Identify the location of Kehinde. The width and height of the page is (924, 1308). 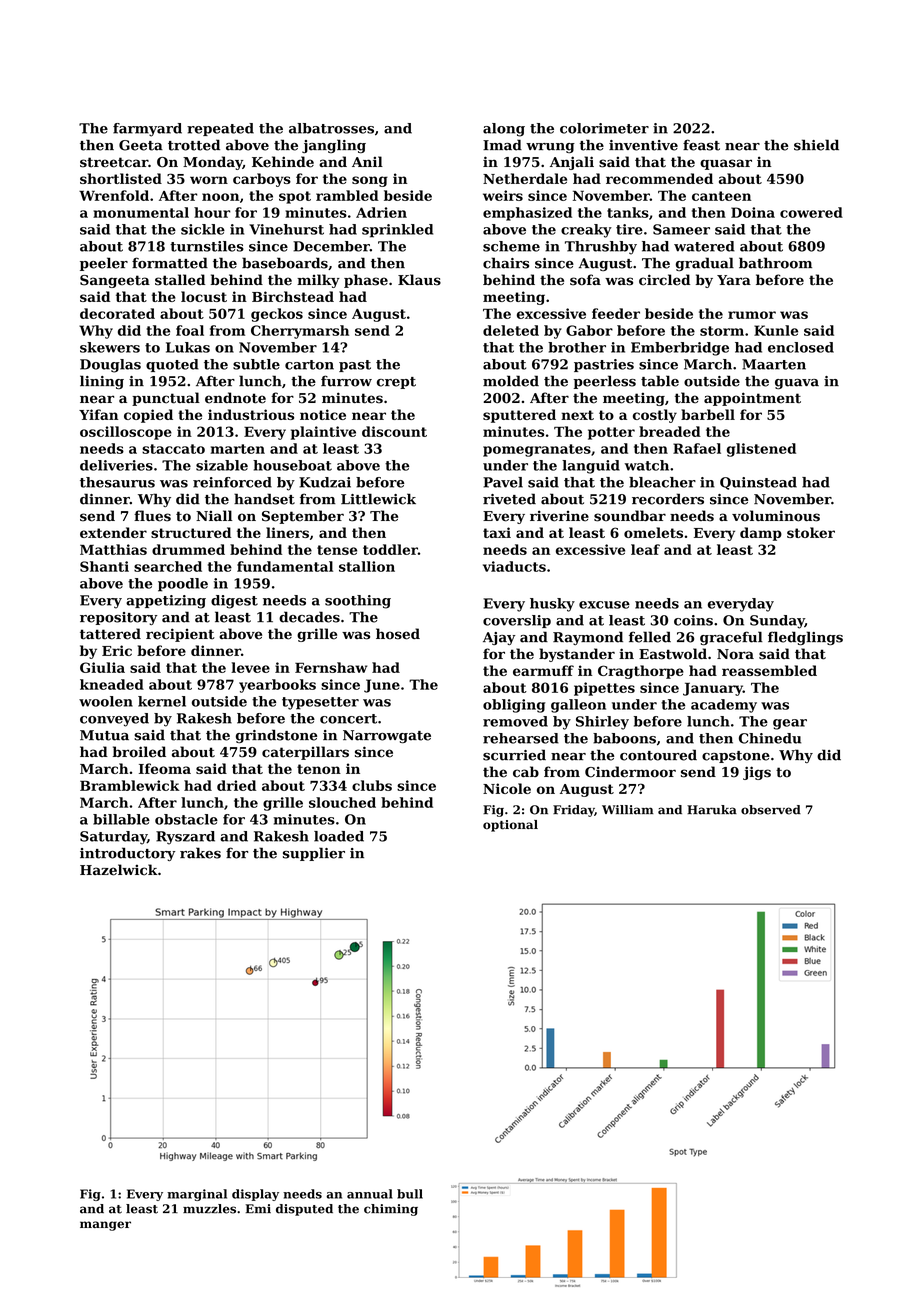
(283, 162).
